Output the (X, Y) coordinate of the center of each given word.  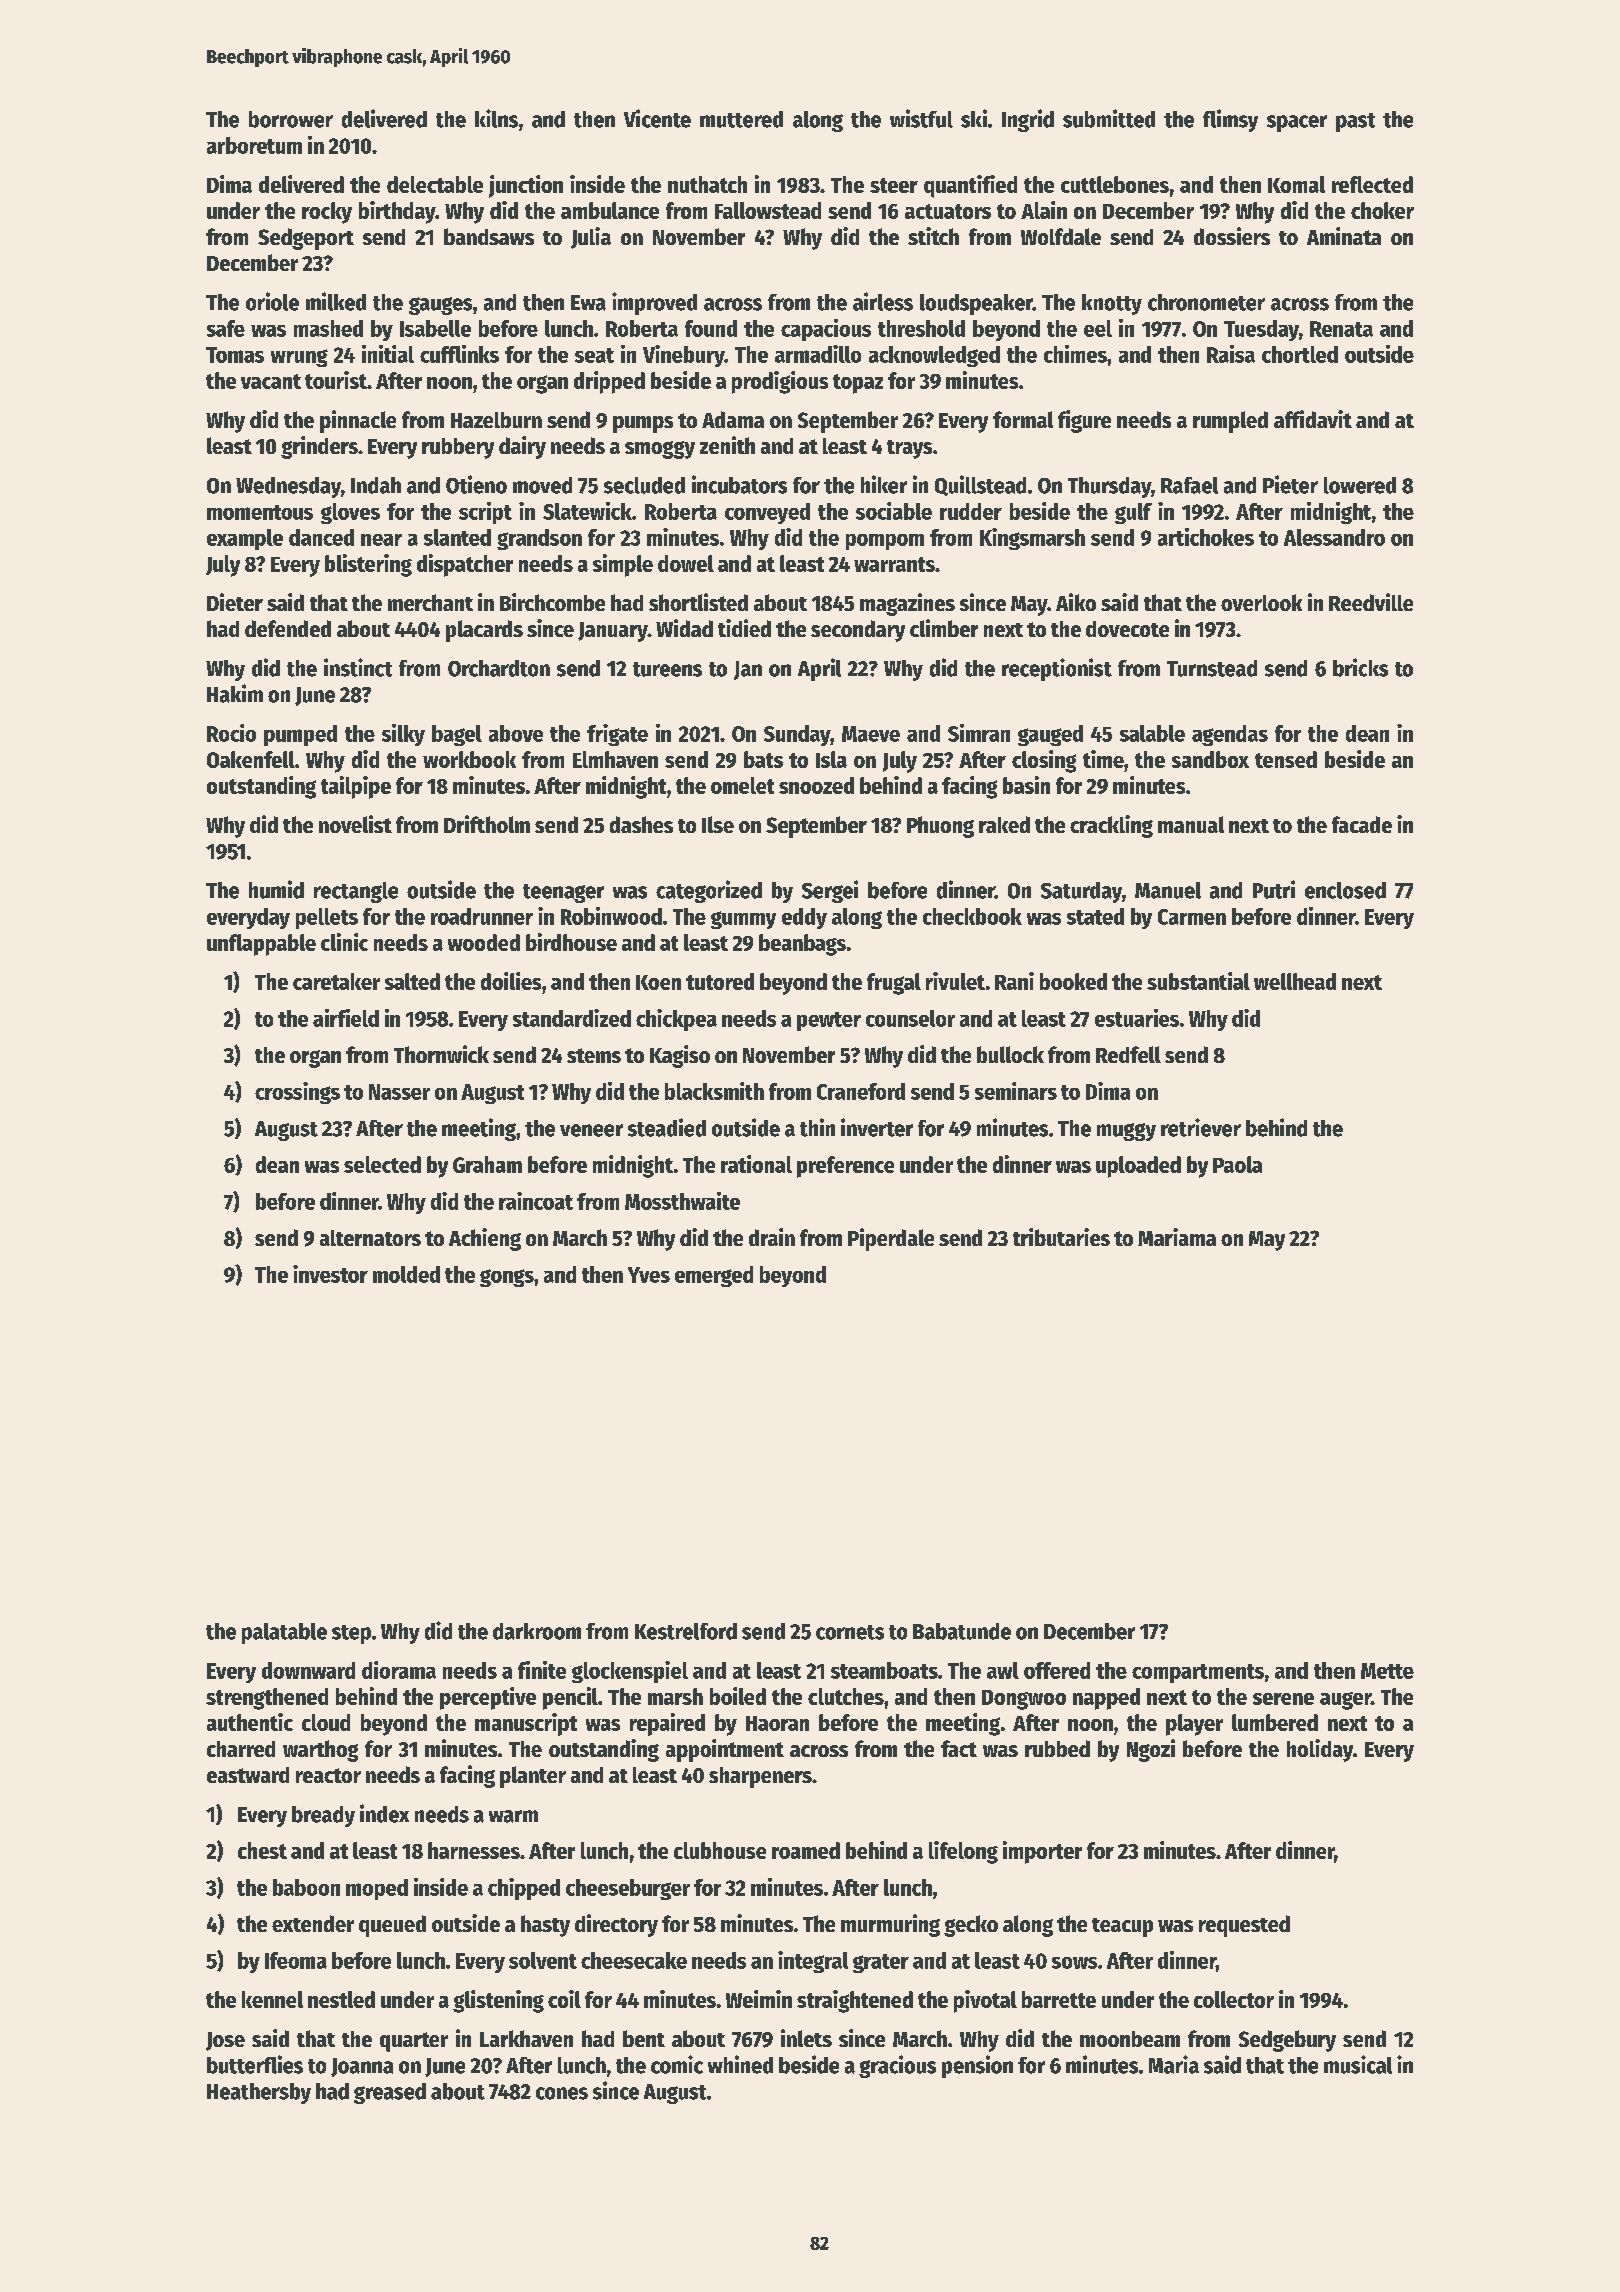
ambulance (610, 210)
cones (562, 2093)
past (1355, 122)
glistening (498, 2001)
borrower (291, 119)
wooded (484, 942)
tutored (720, 981)
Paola (1237, 1164)
